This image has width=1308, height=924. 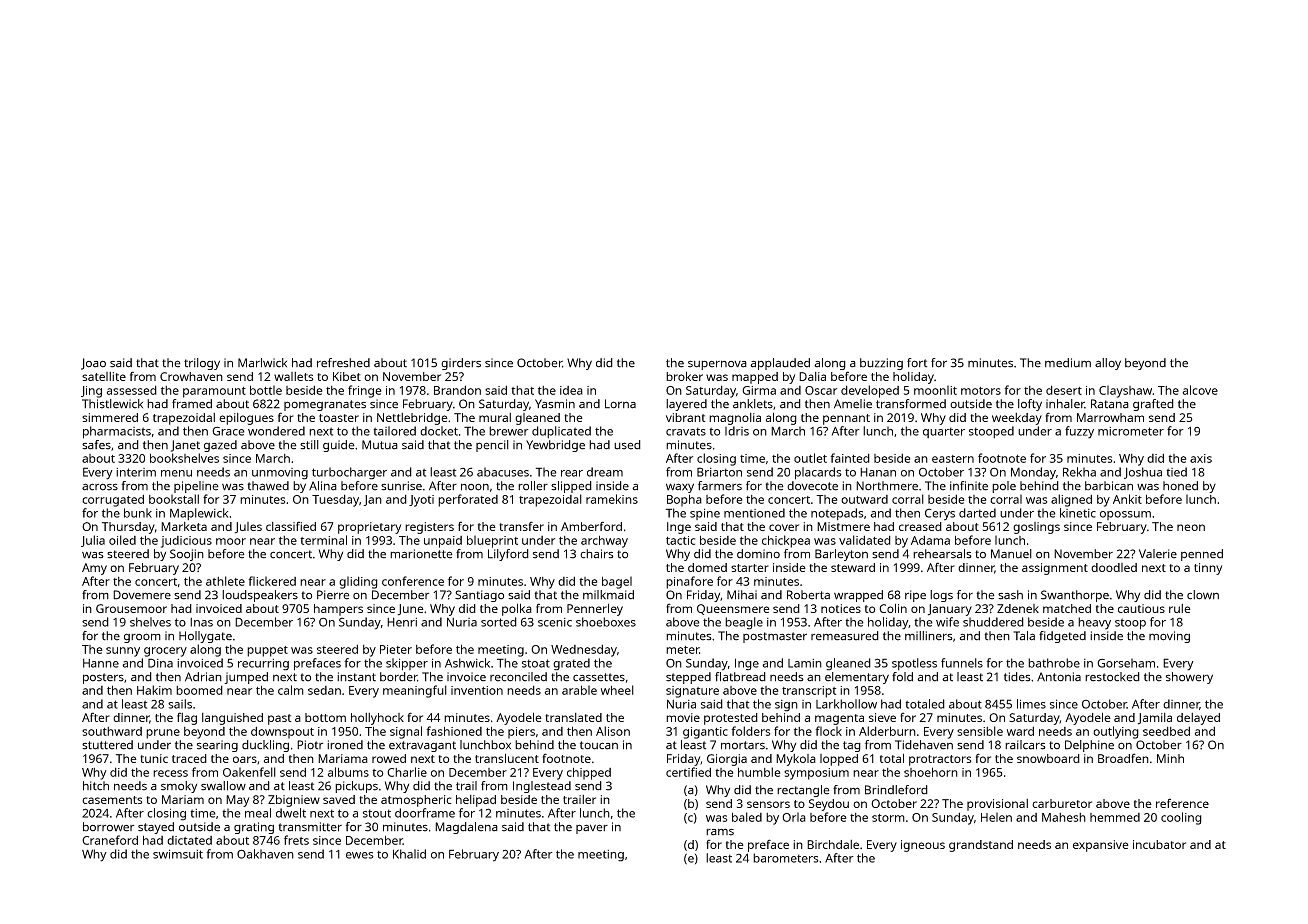 I want to click on Hakim, so click(x=154, y=690).
